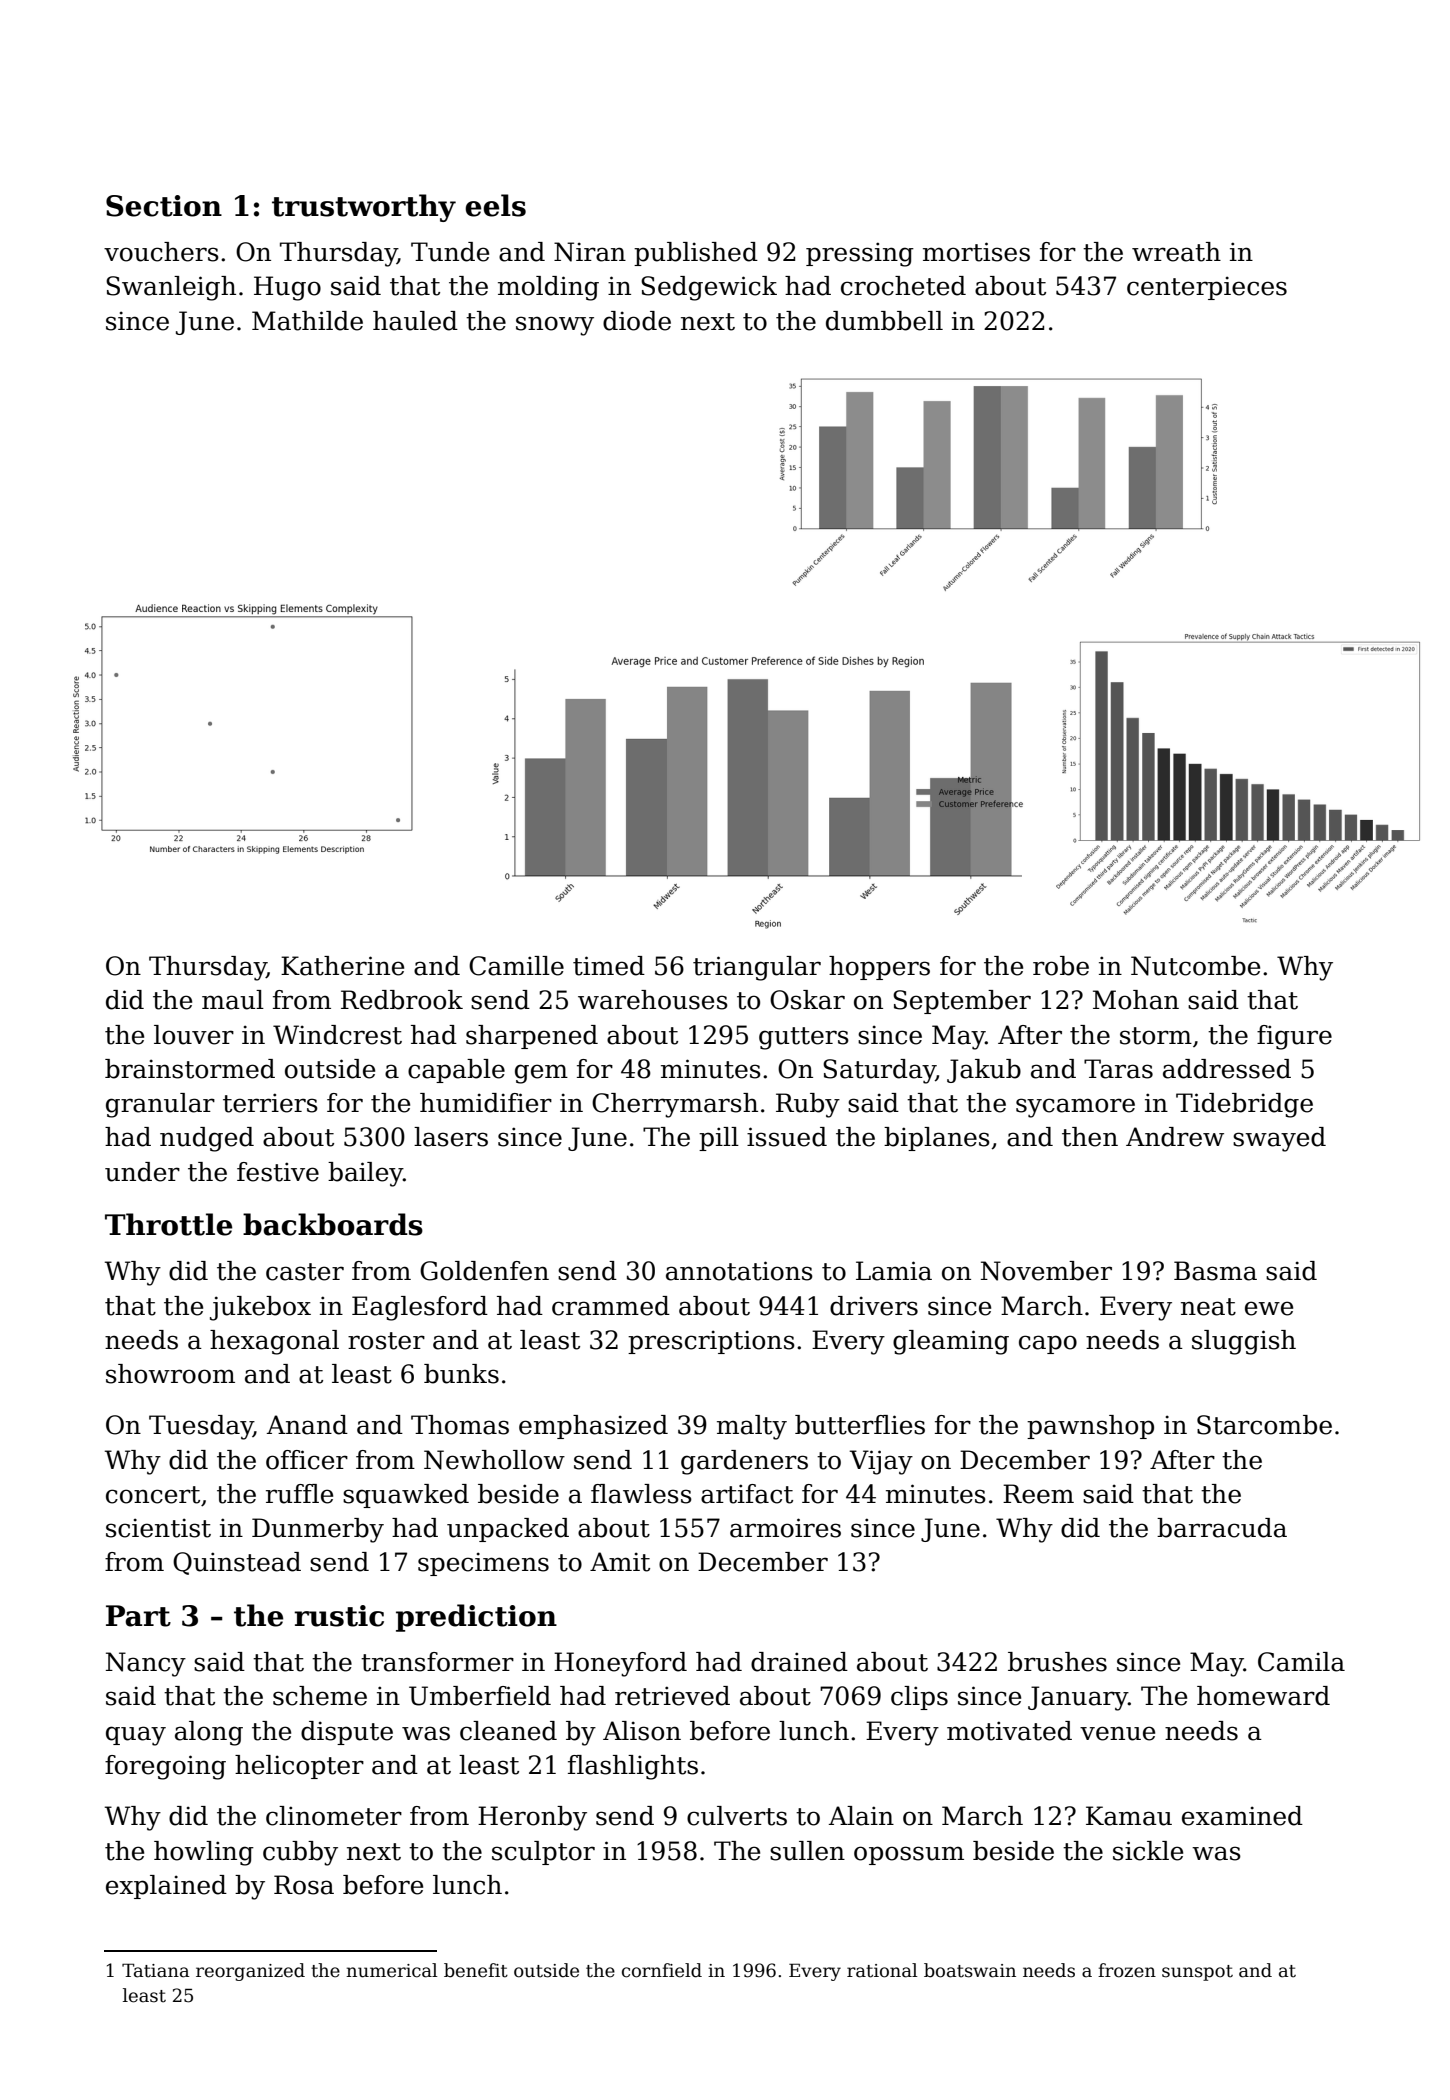 This document has height=2100, width=1450. Describe the element at coordinates (365, 1174) in the document. I see `bailey` at that location.
